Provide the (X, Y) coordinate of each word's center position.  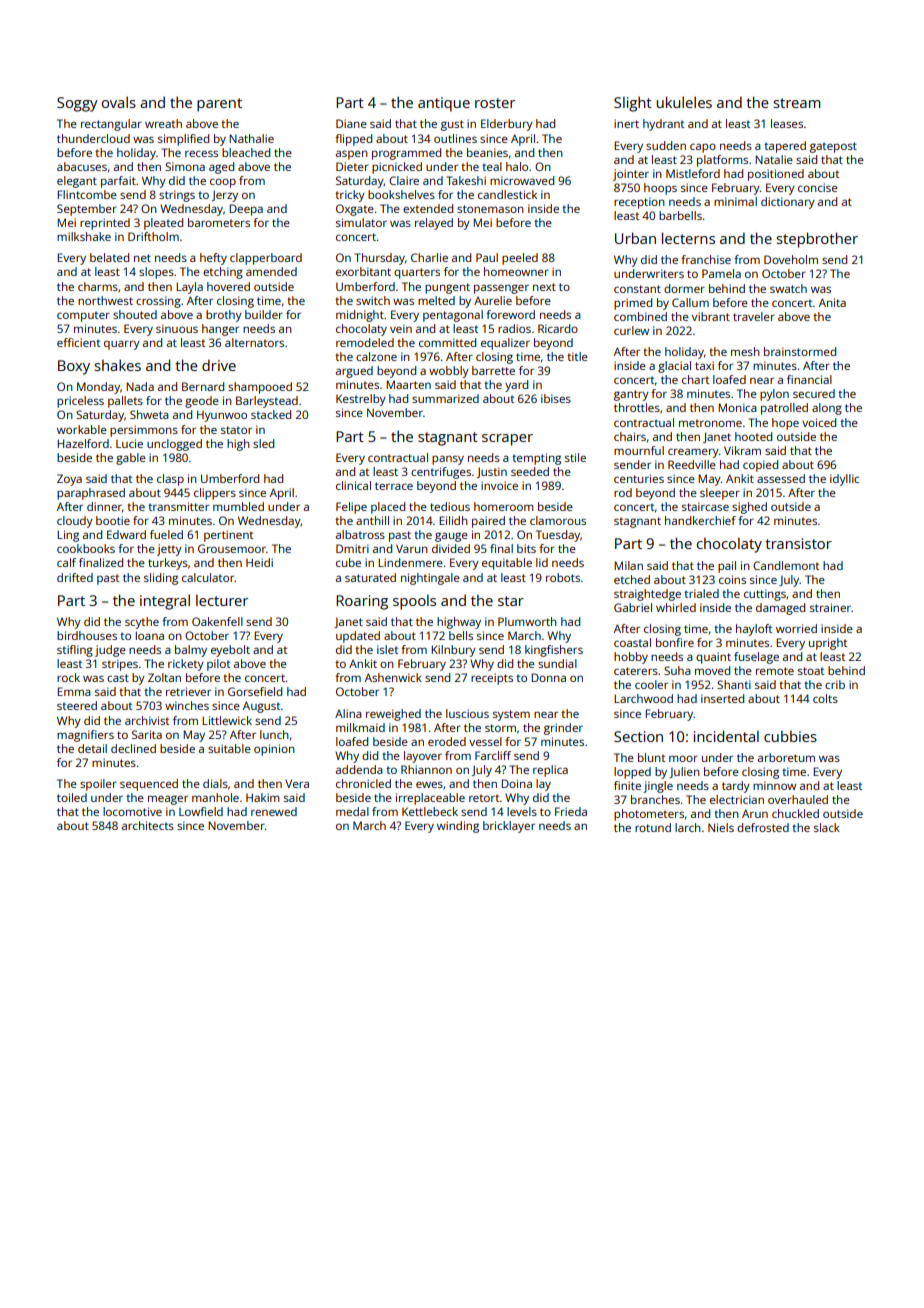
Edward (126, 534)
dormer (684, 288)
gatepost (833, 147)
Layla (189, 288)
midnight (360, 316)
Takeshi (466, 180)
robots (563, 577)
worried (796, 628)
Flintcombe (87, 194)
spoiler (98, 785)
